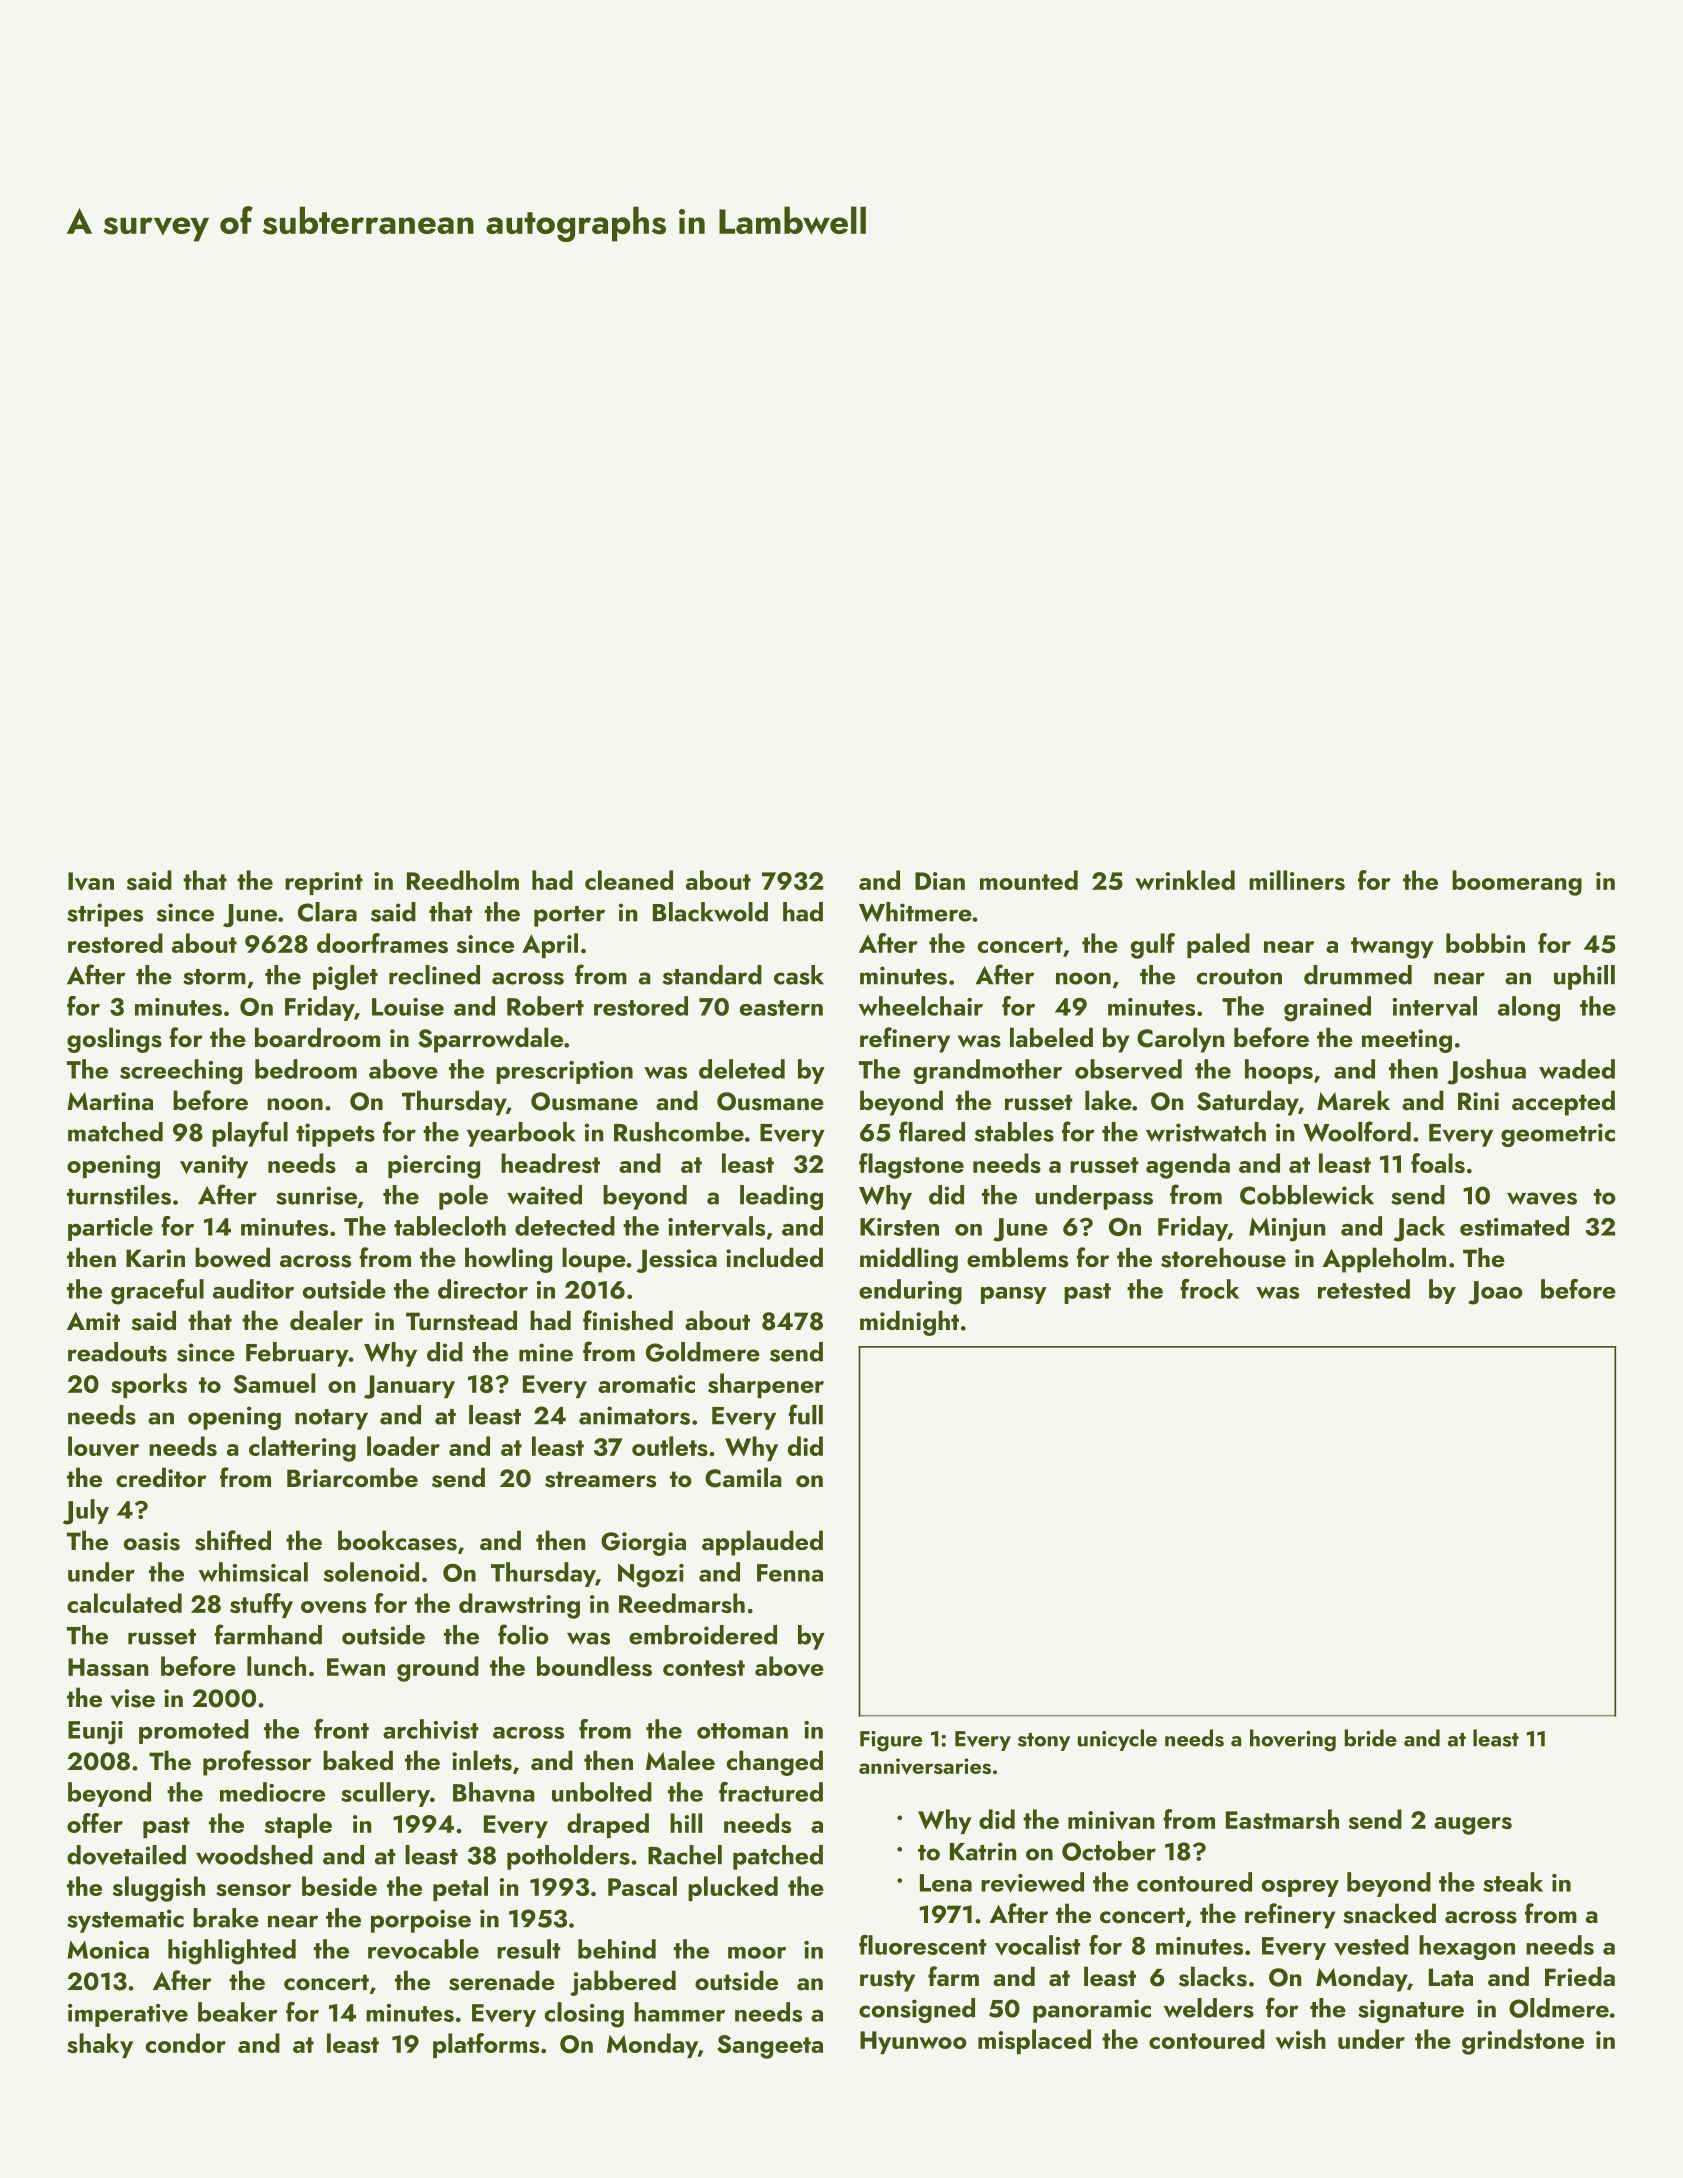  Describe the element at coordinates (805, 1414) in the image. I see `full` at that location.
